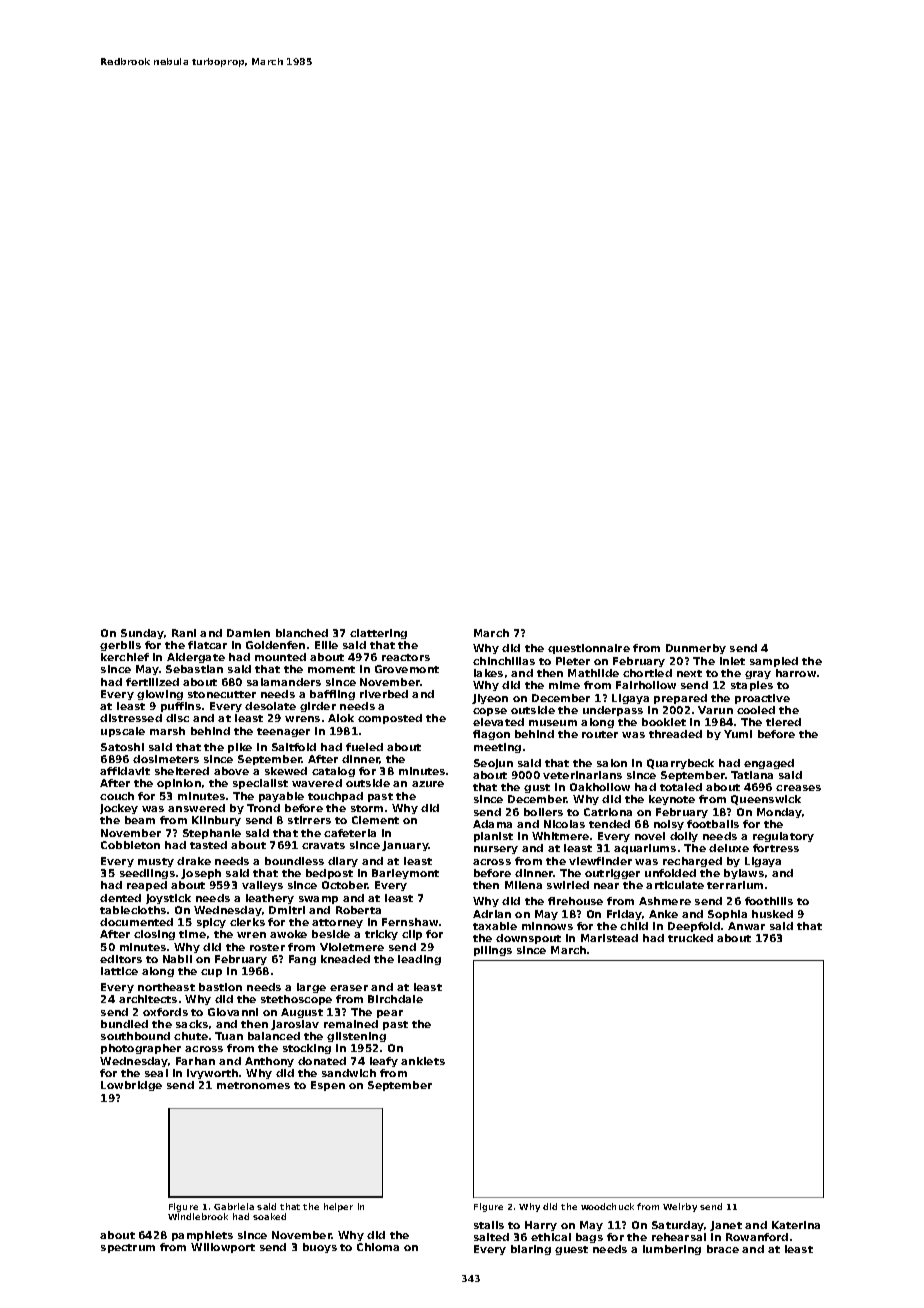 This document has height=1308, width=924. Describe the element at coordinates (142, 634) in the document. I see `Sunday` at that location.
